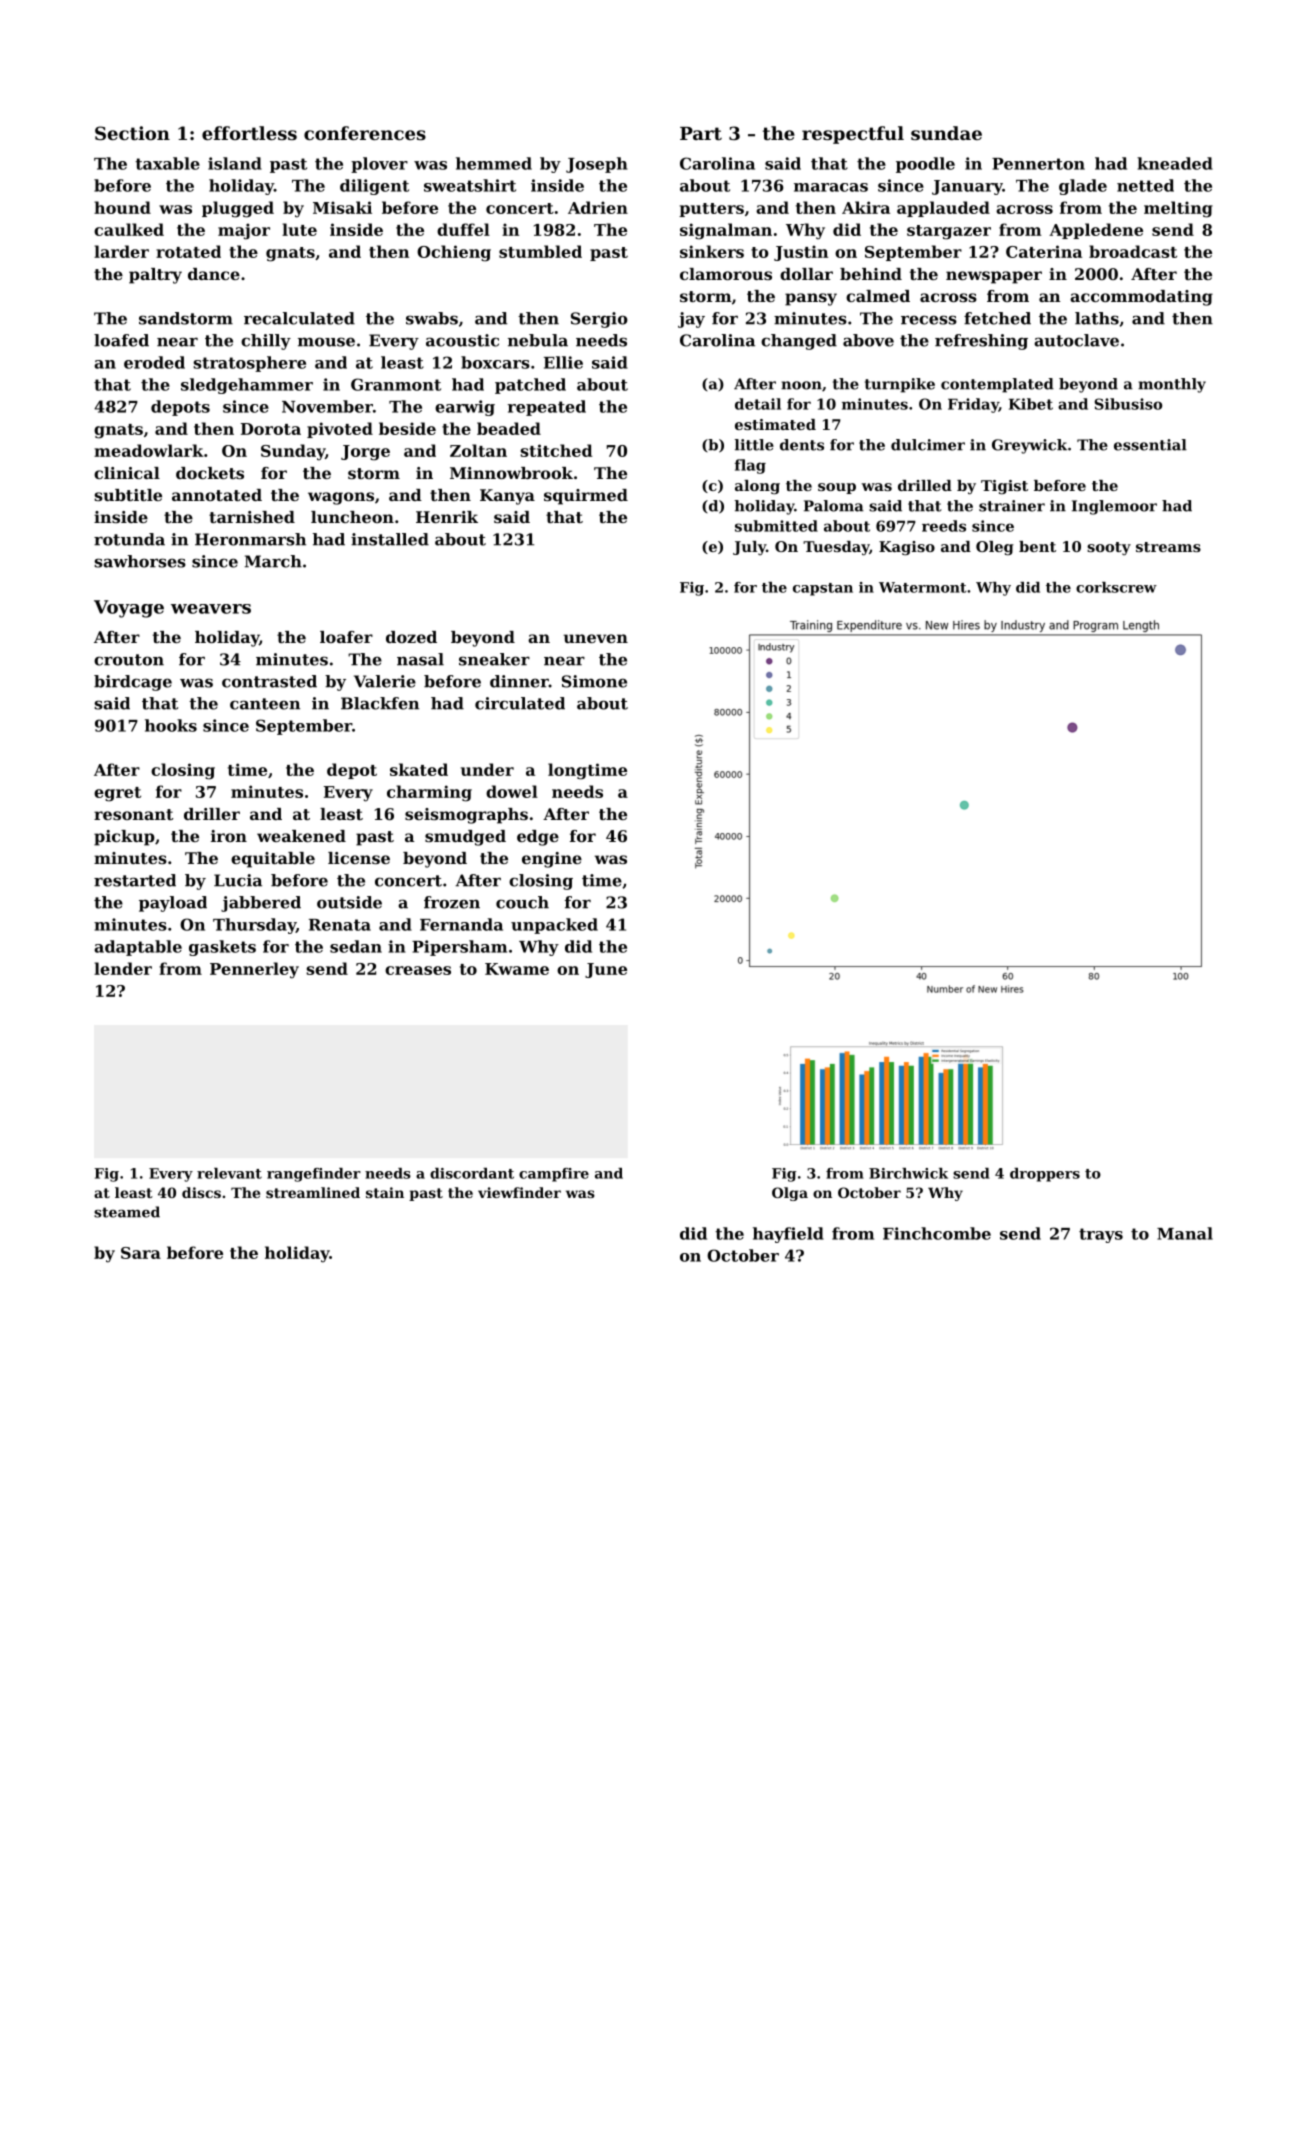 The image size is (1307, 2153). I want to click on hayfield, so click(788, 1235).
